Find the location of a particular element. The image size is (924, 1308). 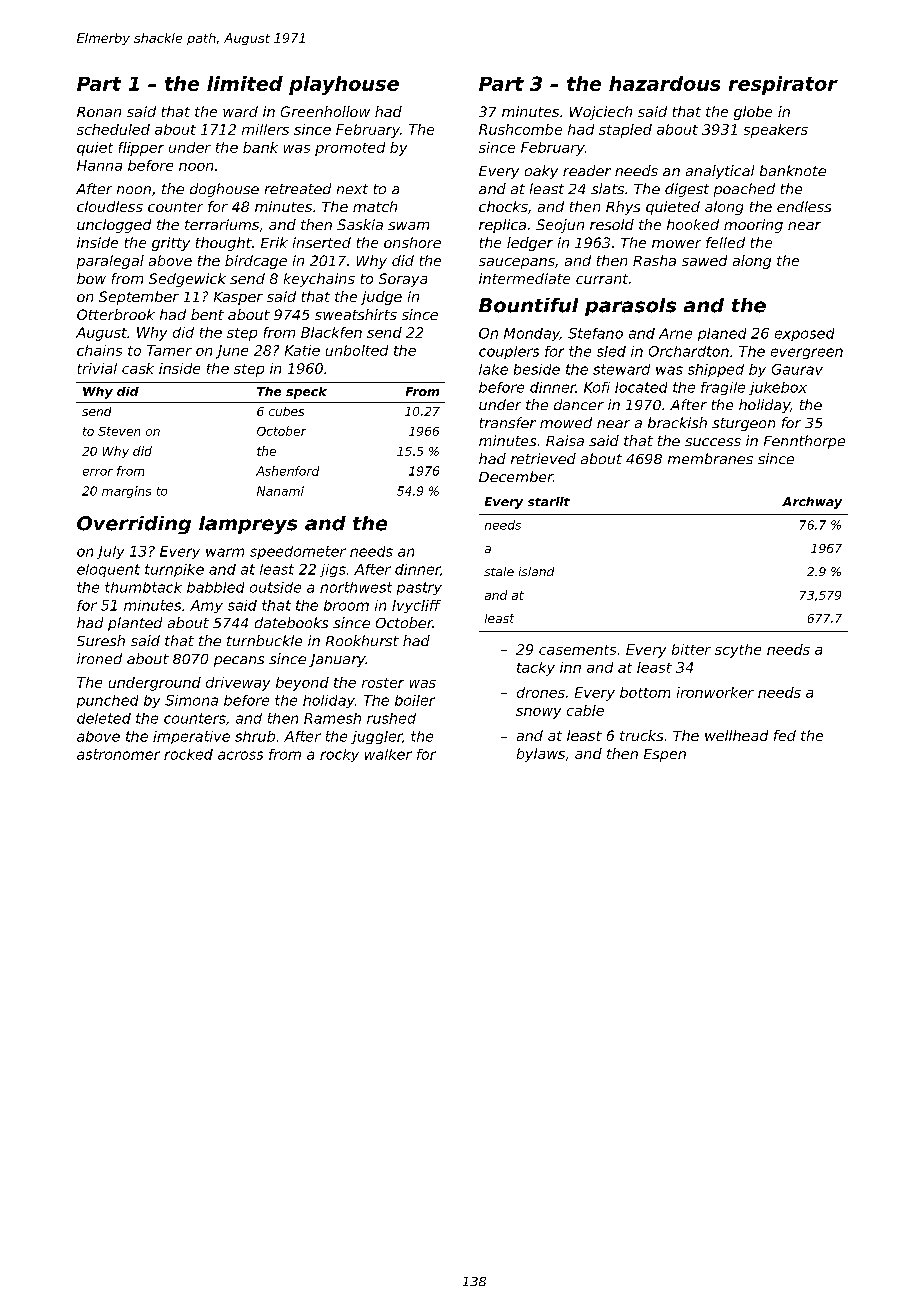

Hanna is located at coordinates (99, 165).
